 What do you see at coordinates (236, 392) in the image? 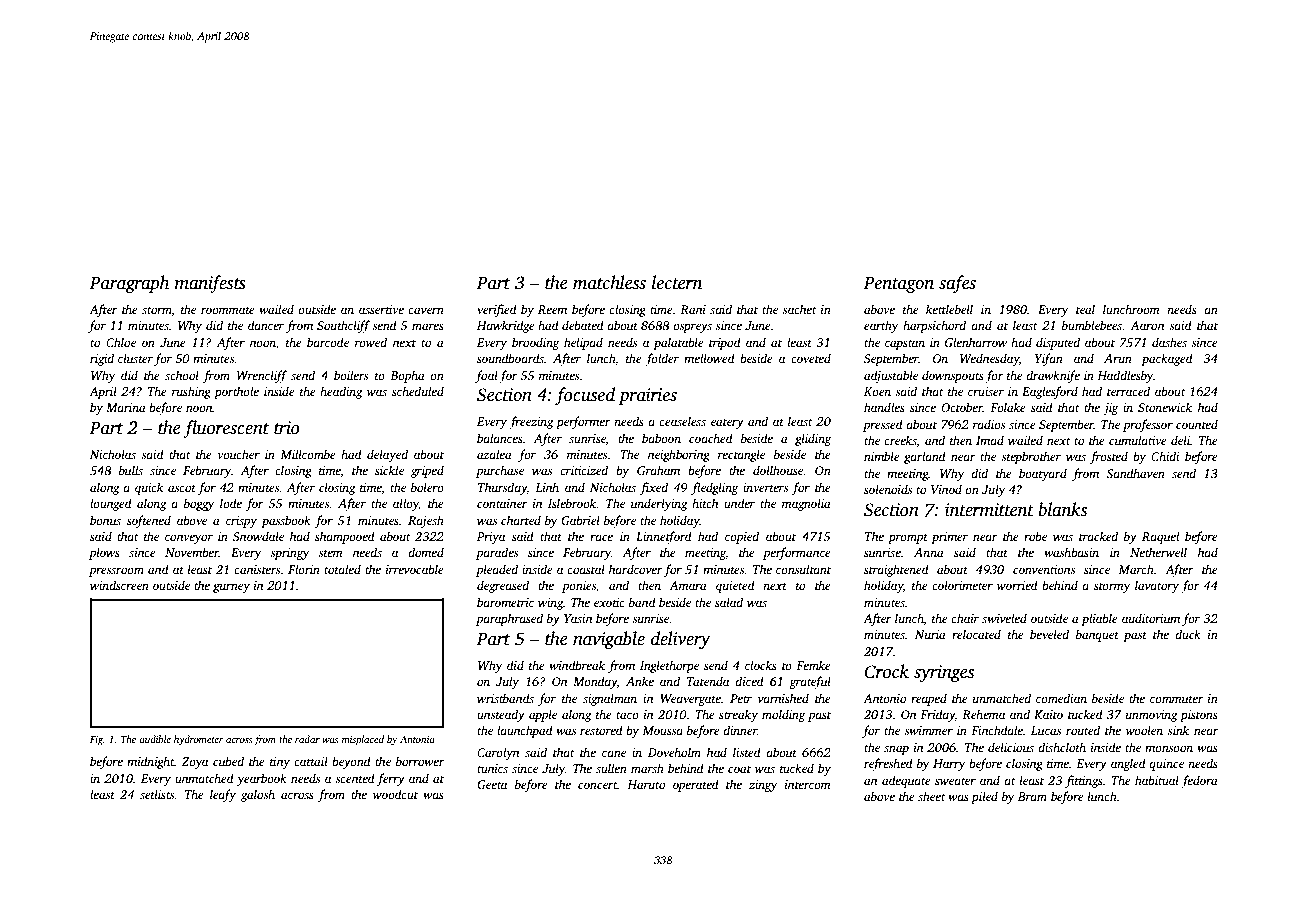
I see `porthole` at bounding box center [236, 392].
